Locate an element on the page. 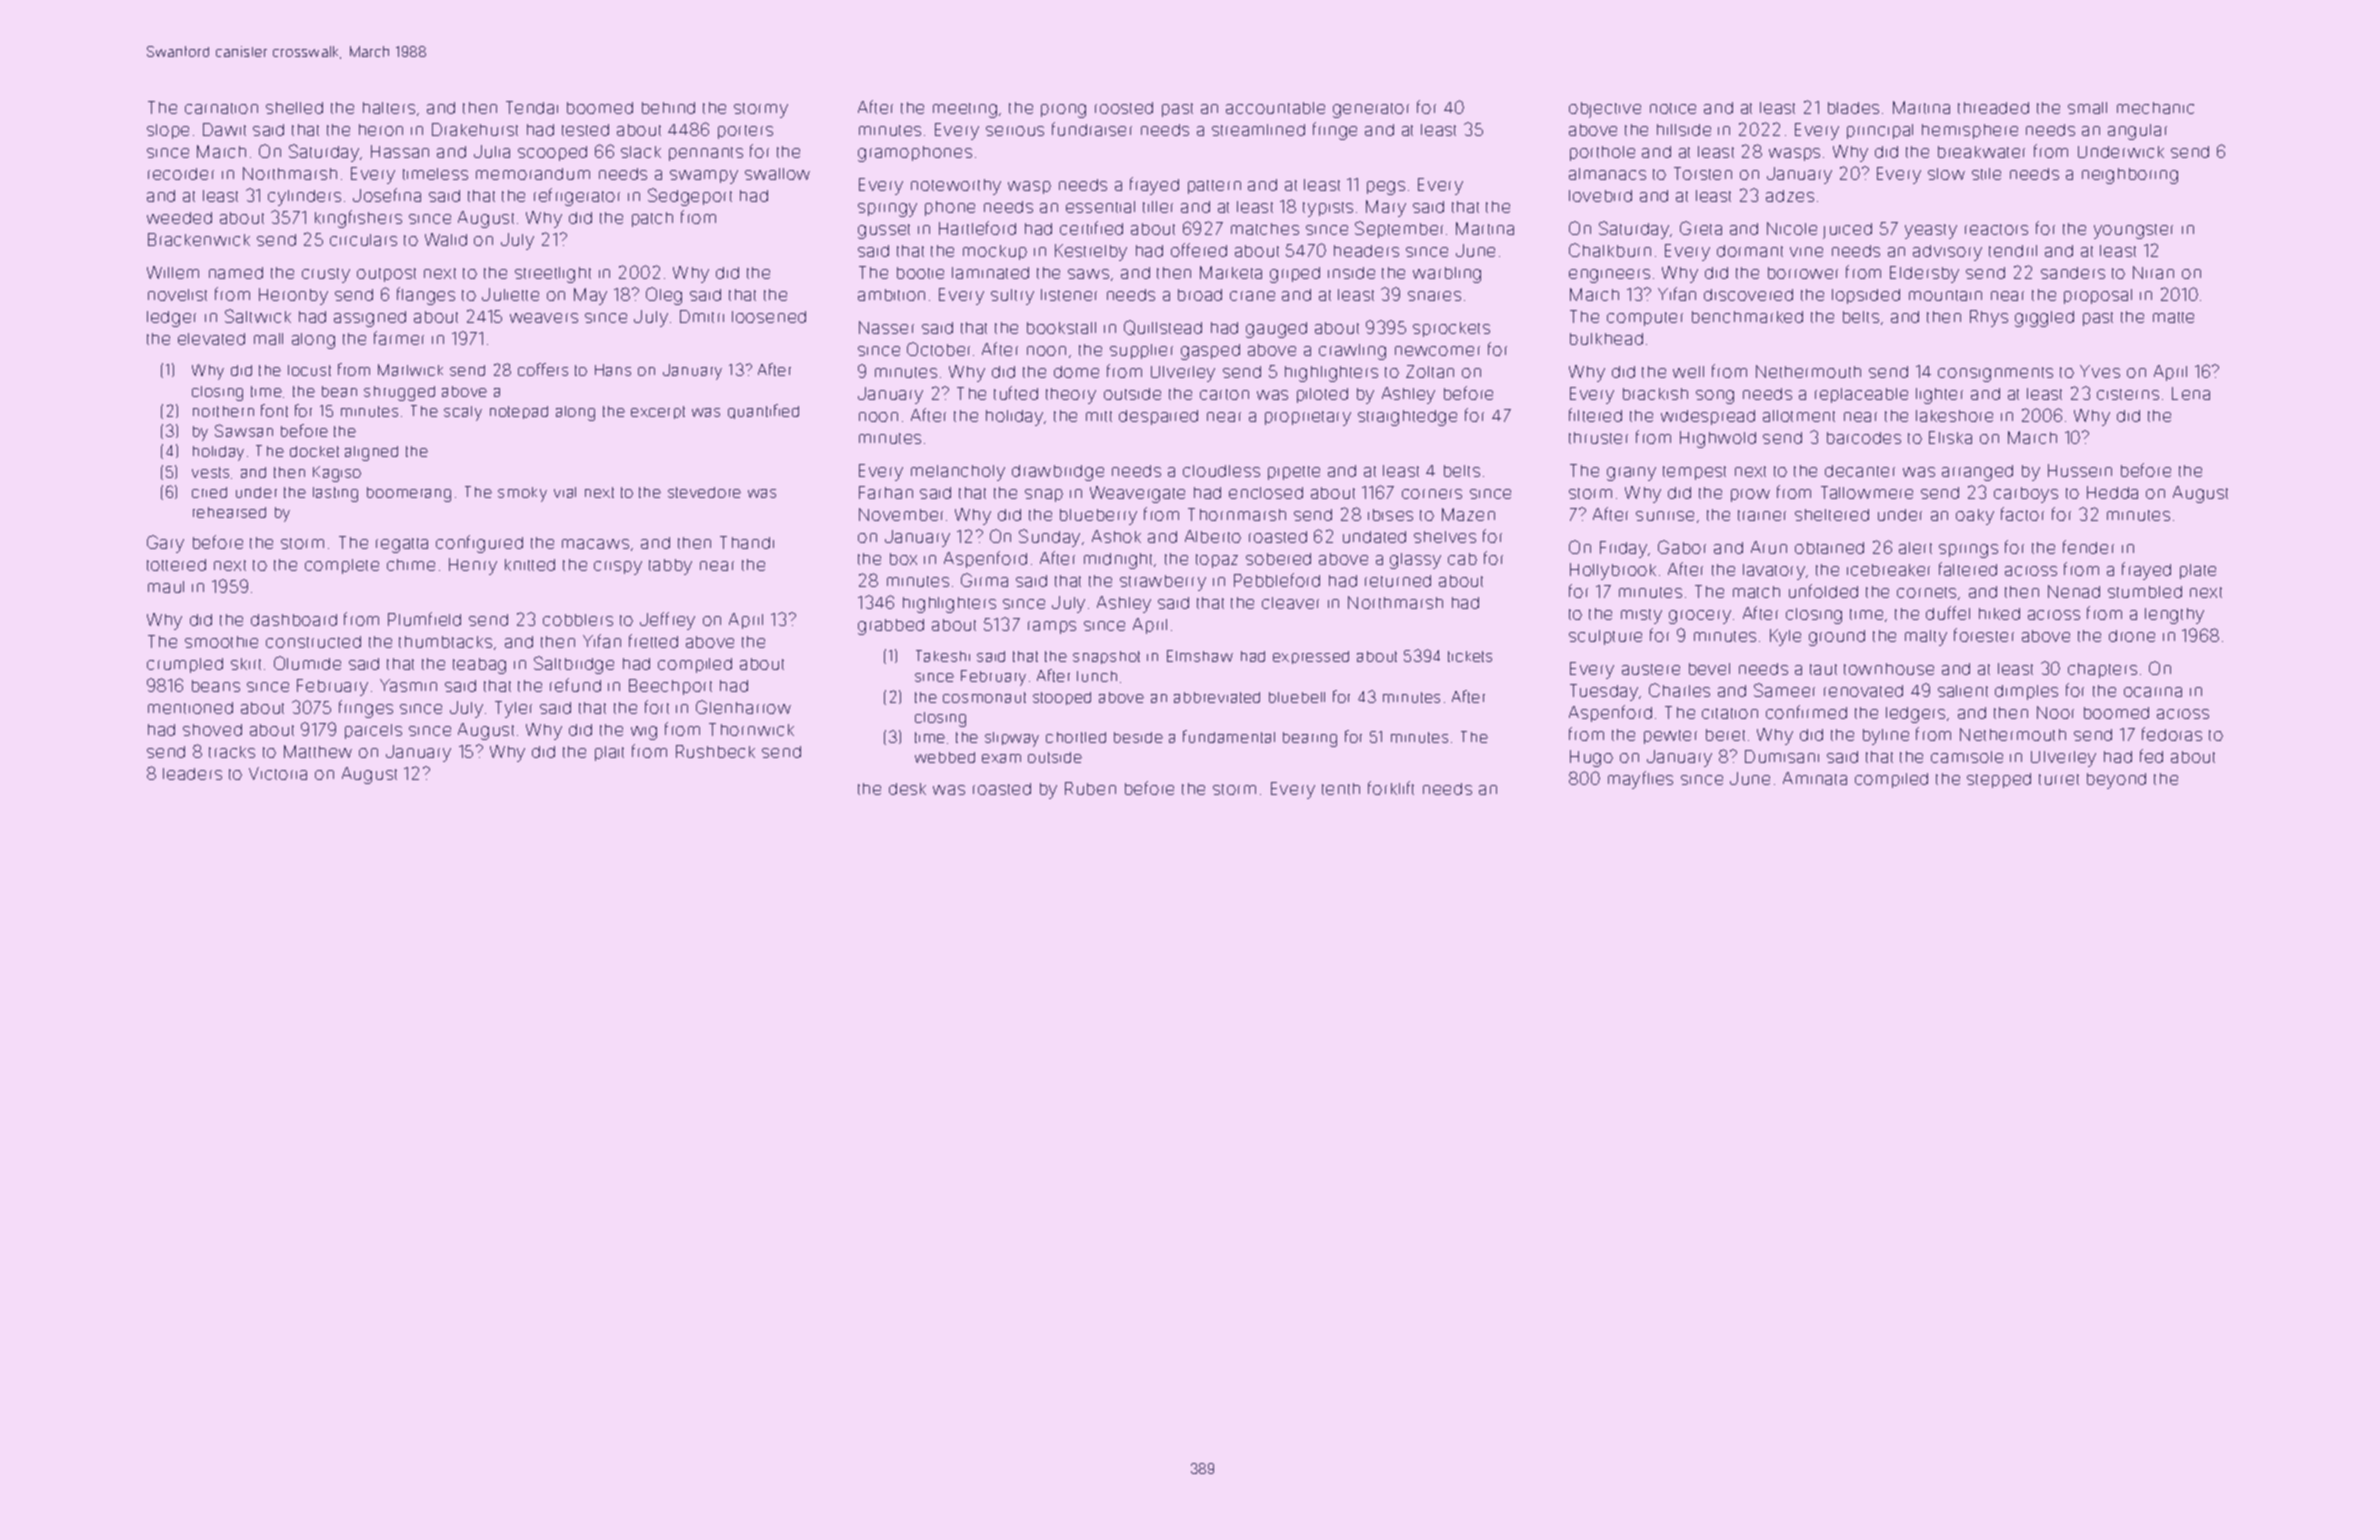 The image size is (2380, 1540). teabag is located at coordinates (479, 666).
